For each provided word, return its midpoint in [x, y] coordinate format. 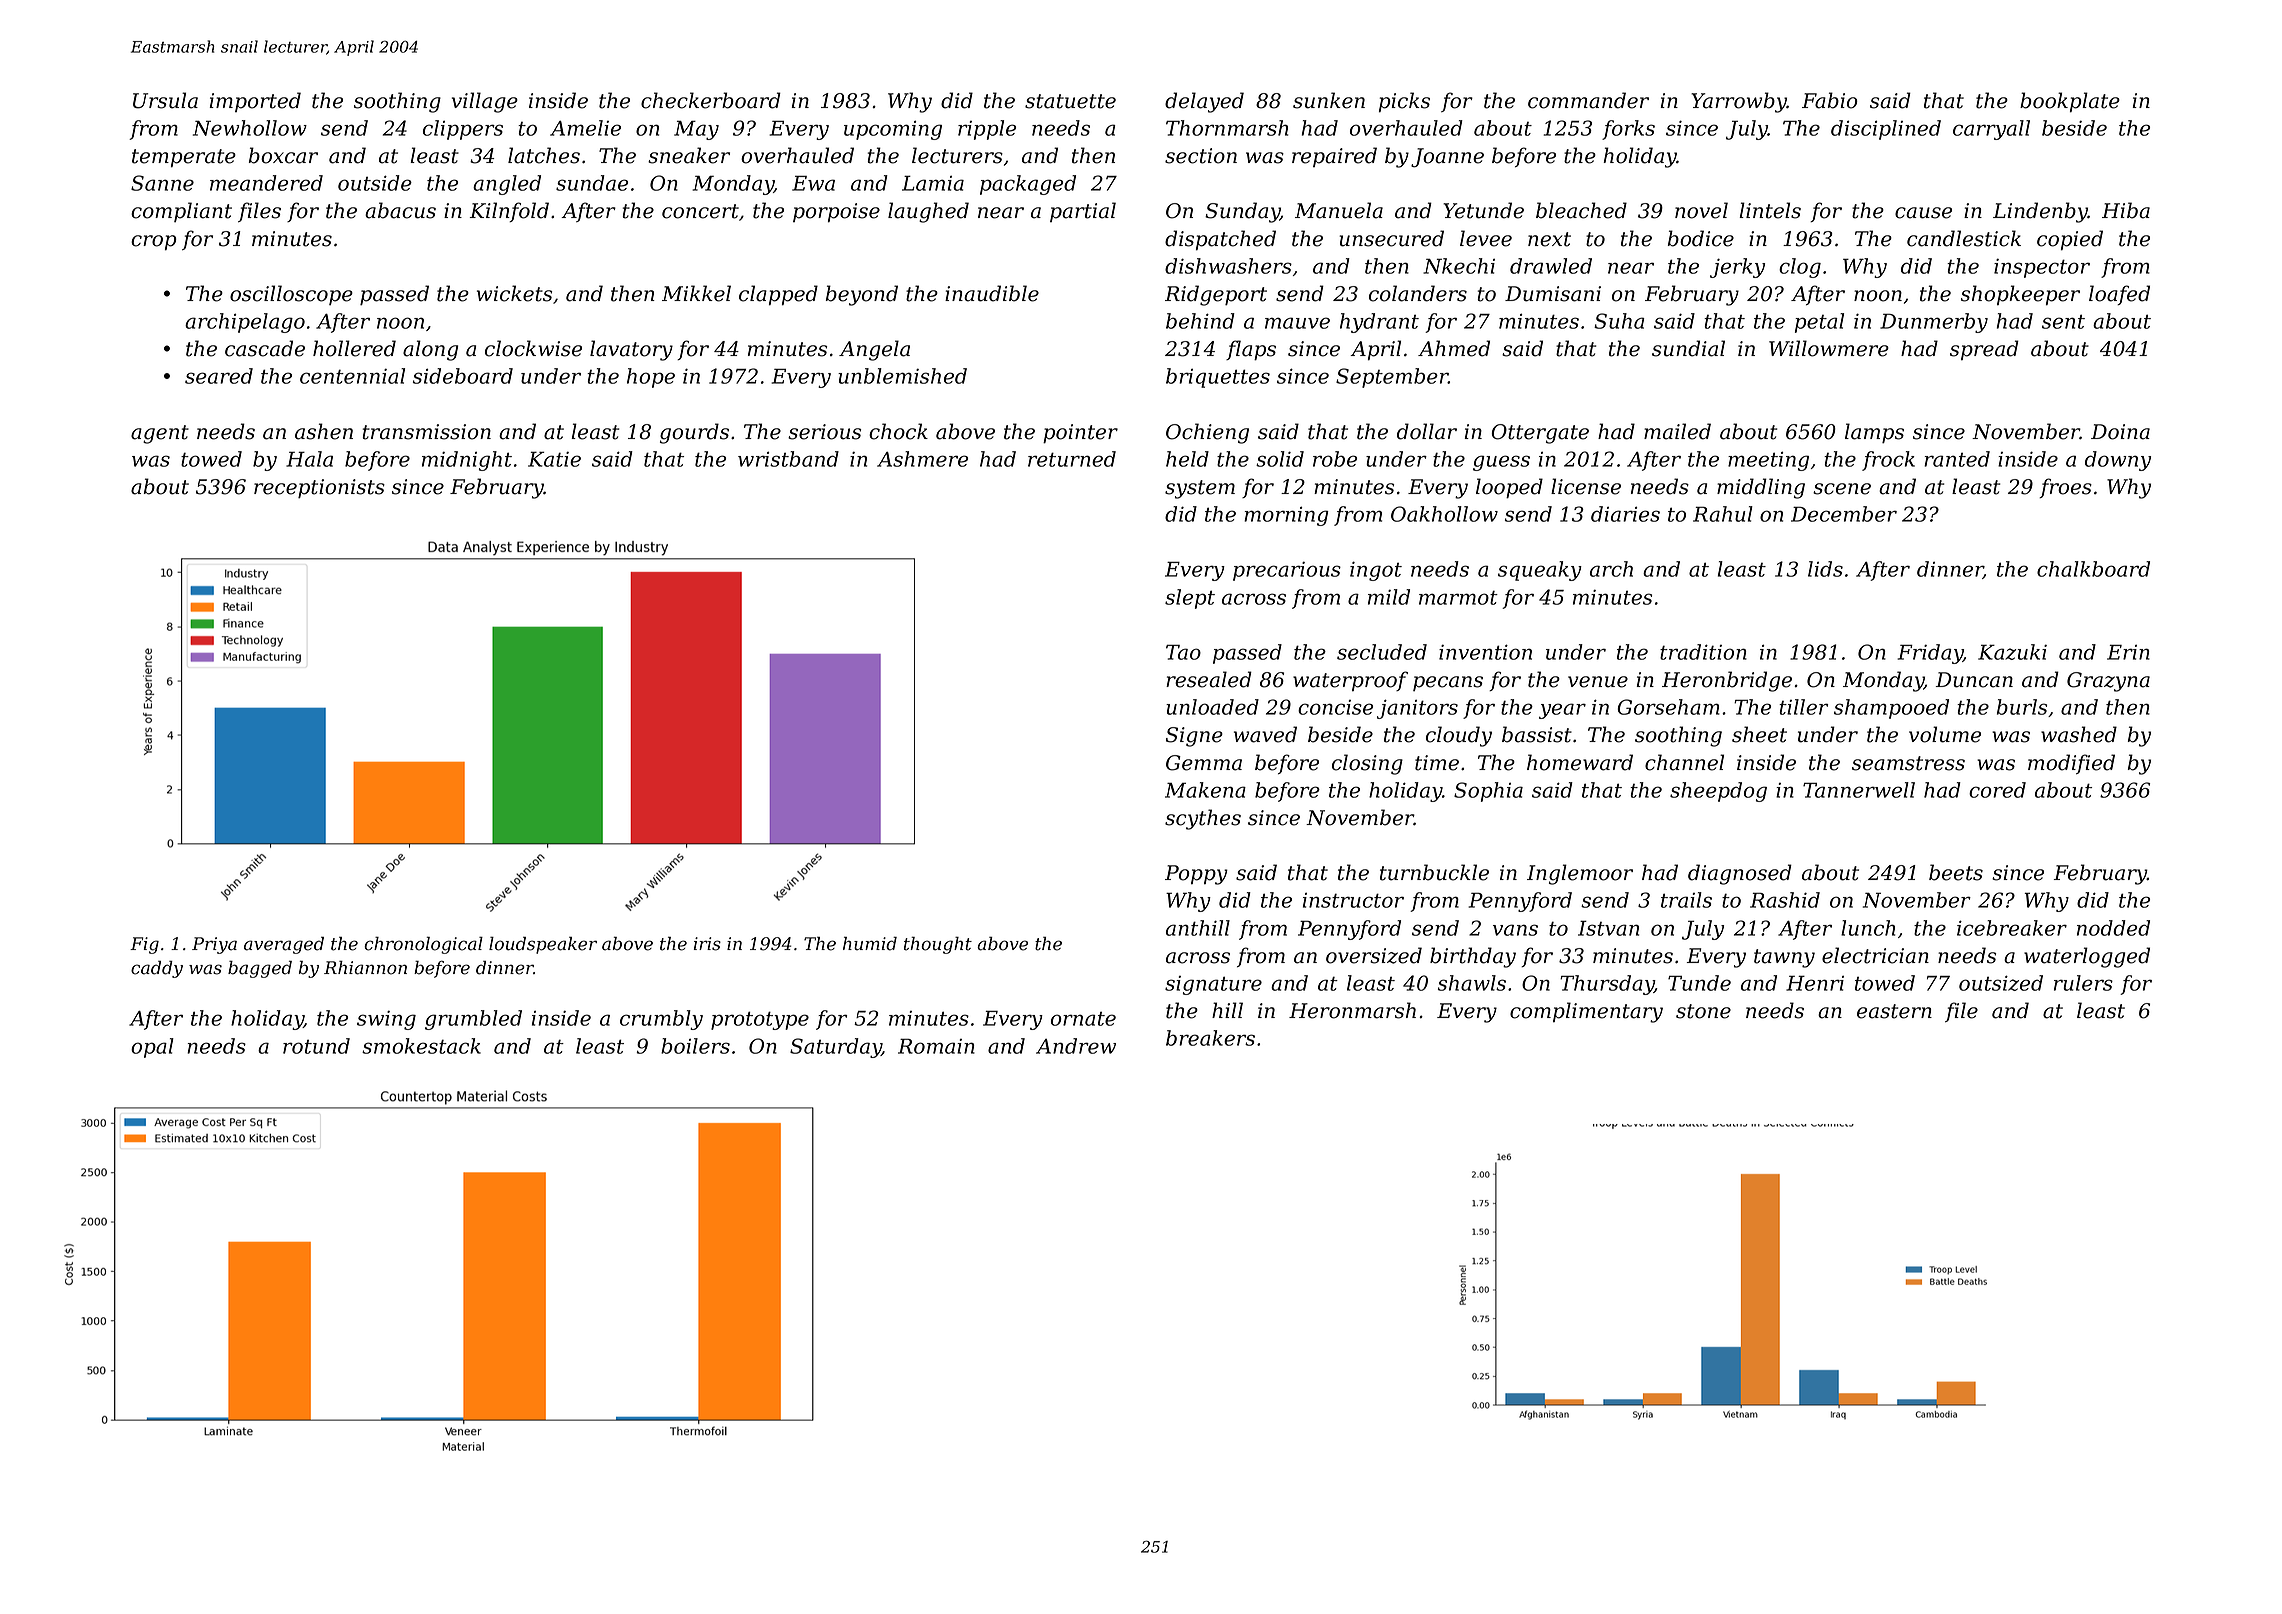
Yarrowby [1739, 102]
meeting [1768, 461]
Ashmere [922, 459]
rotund [316, 1046]
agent [160, 434]
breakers [1210, 1038]
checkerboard [711, 100]
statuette [1070, 101]
